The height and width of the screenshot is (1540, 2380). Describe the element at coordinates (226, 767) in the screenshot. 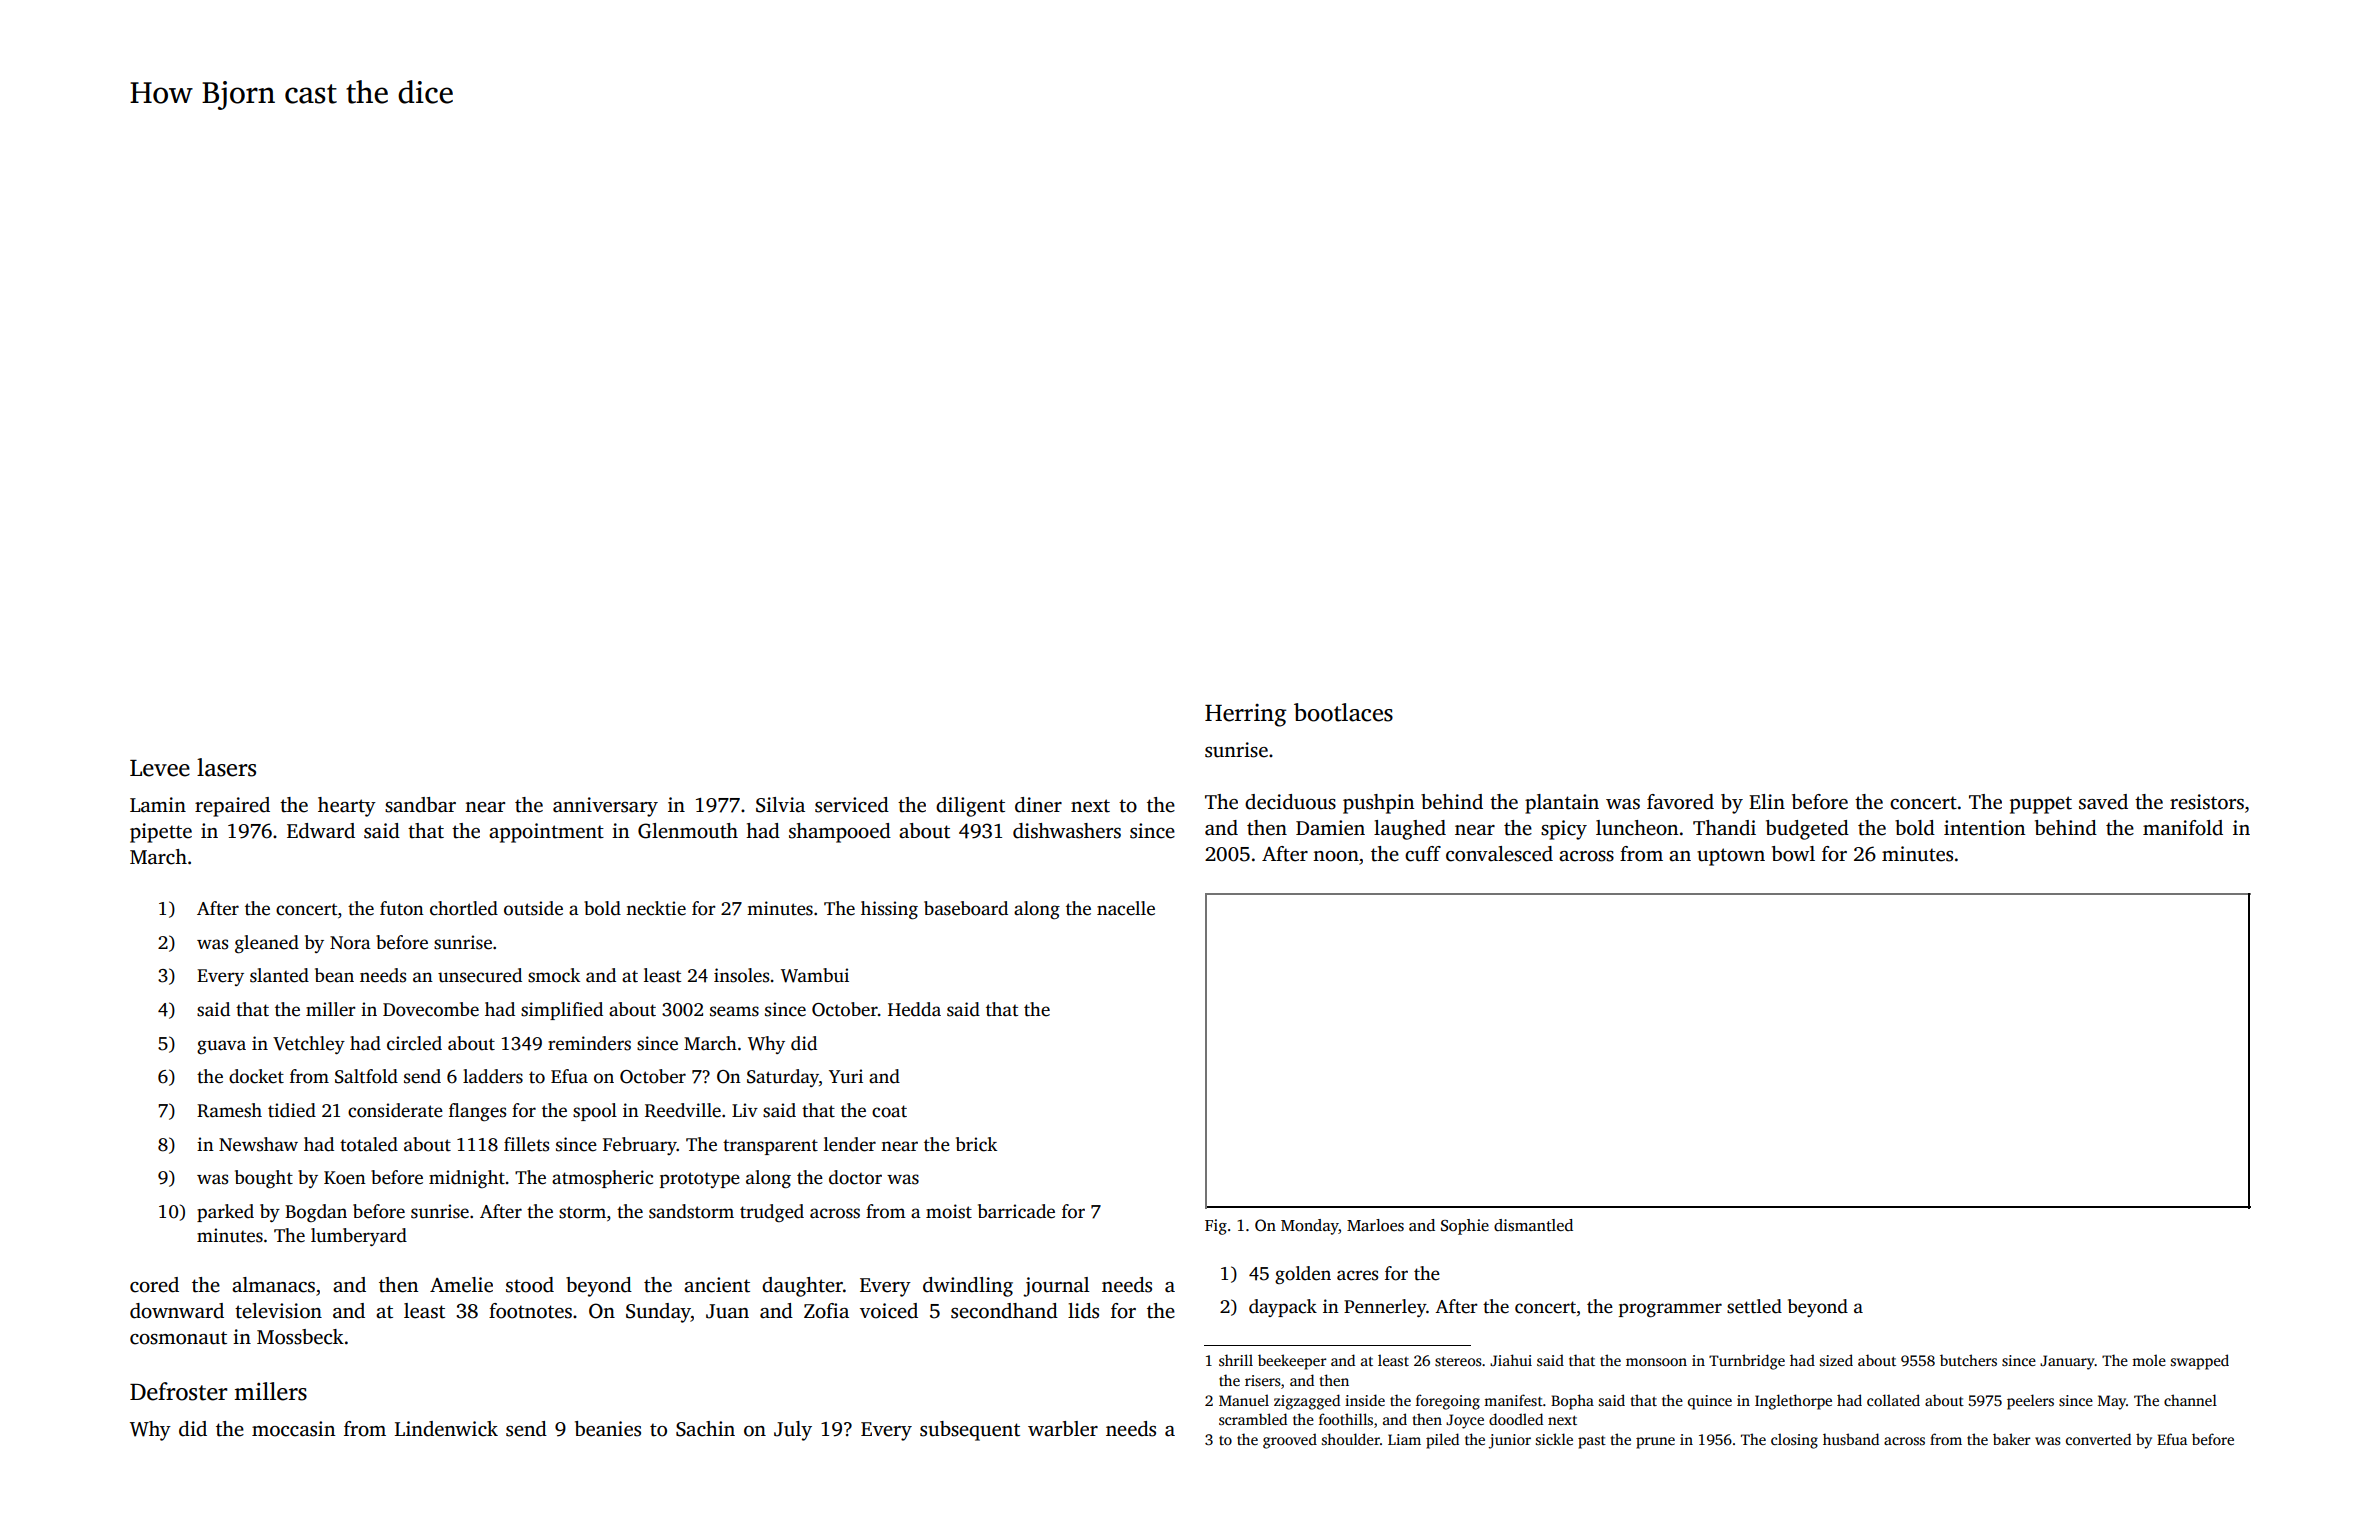

I see `lasers` at that location.
